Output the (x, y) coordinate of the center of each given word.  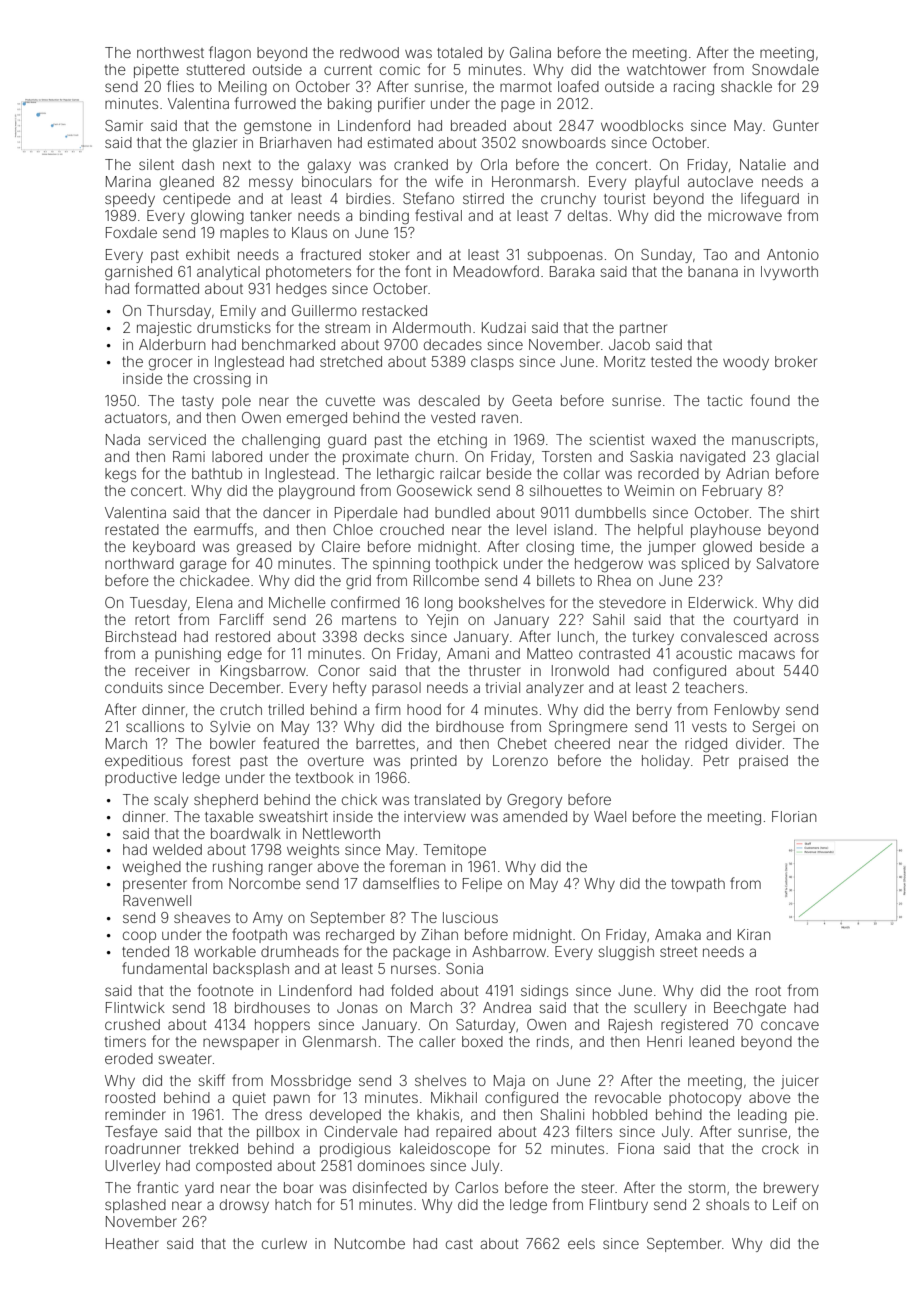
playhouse (726, 531)
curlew (284, 1243)
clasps (492, 363)
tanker (271, 215)
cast (459, 1244)
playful (657, 182)
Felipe (482, 885)
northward (139, 563)
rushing (238, 868)
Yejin (442, 621)
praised (763, 762)
